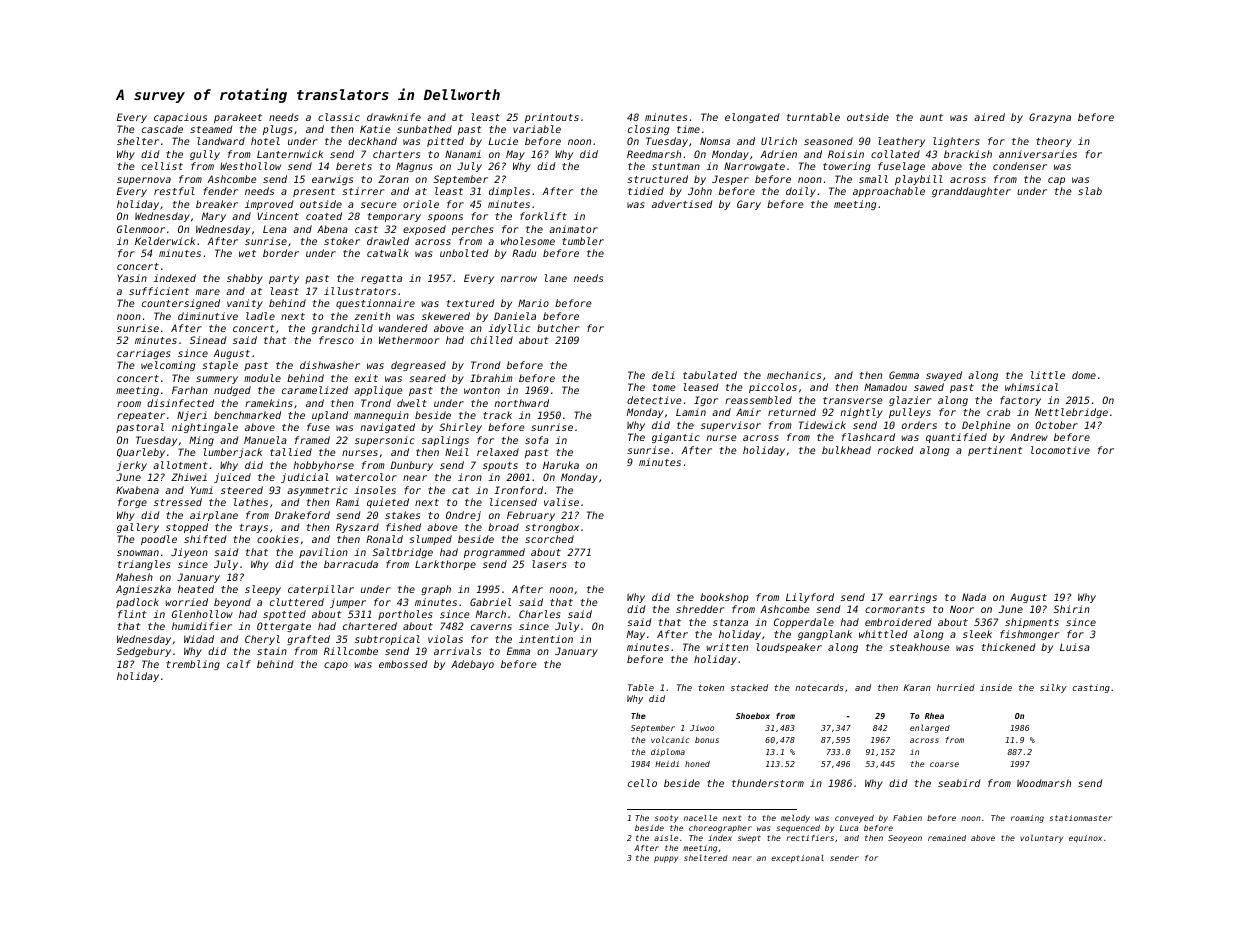 This document has width=1233, height=952. Describe the element at coordinates (968, 154) in the document. I see `brackish` at that location.
